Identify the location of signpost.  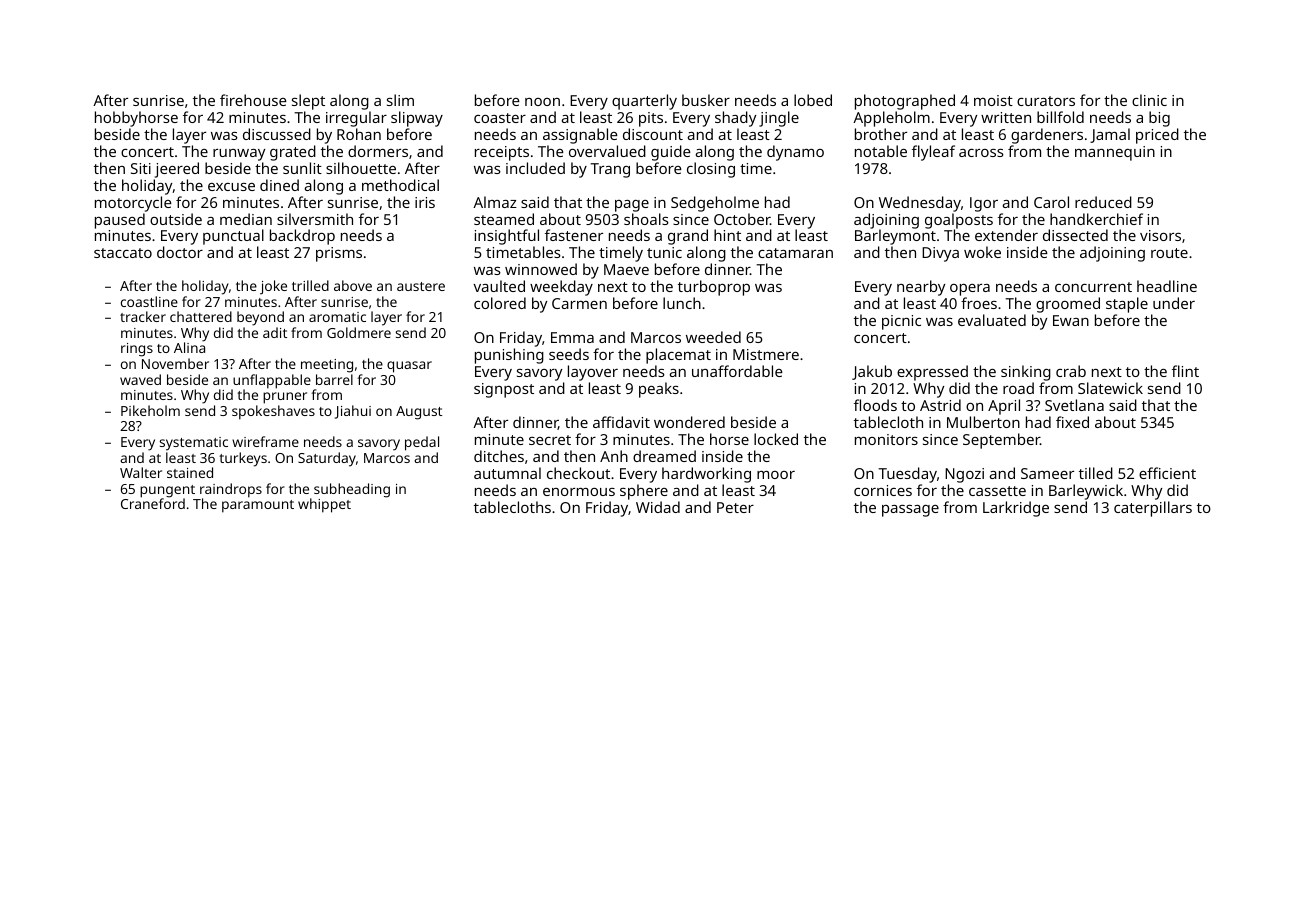
(504, 390).
